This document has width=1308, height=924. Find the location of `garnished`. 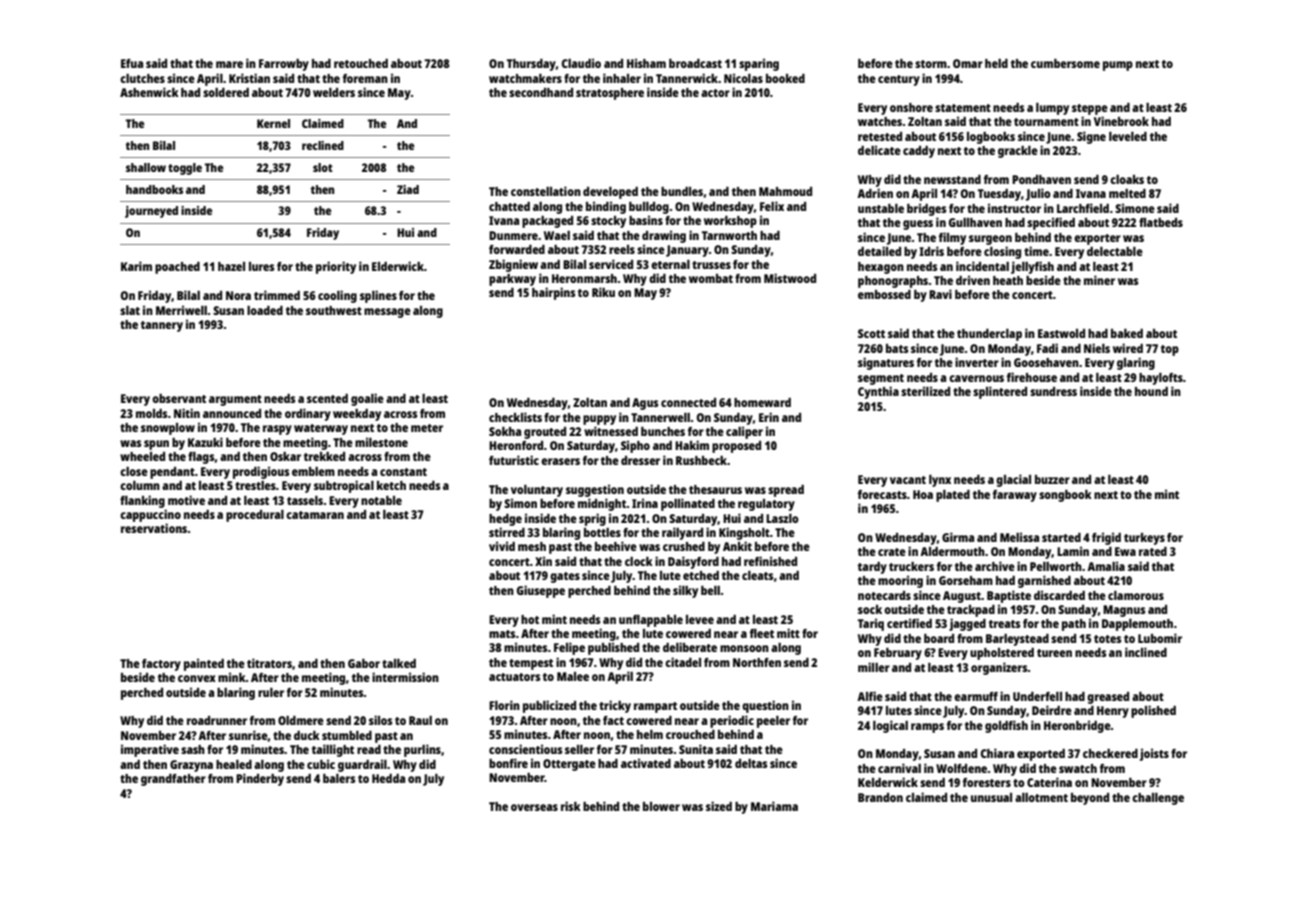

garnished is located at coordinates (1044, 581).
